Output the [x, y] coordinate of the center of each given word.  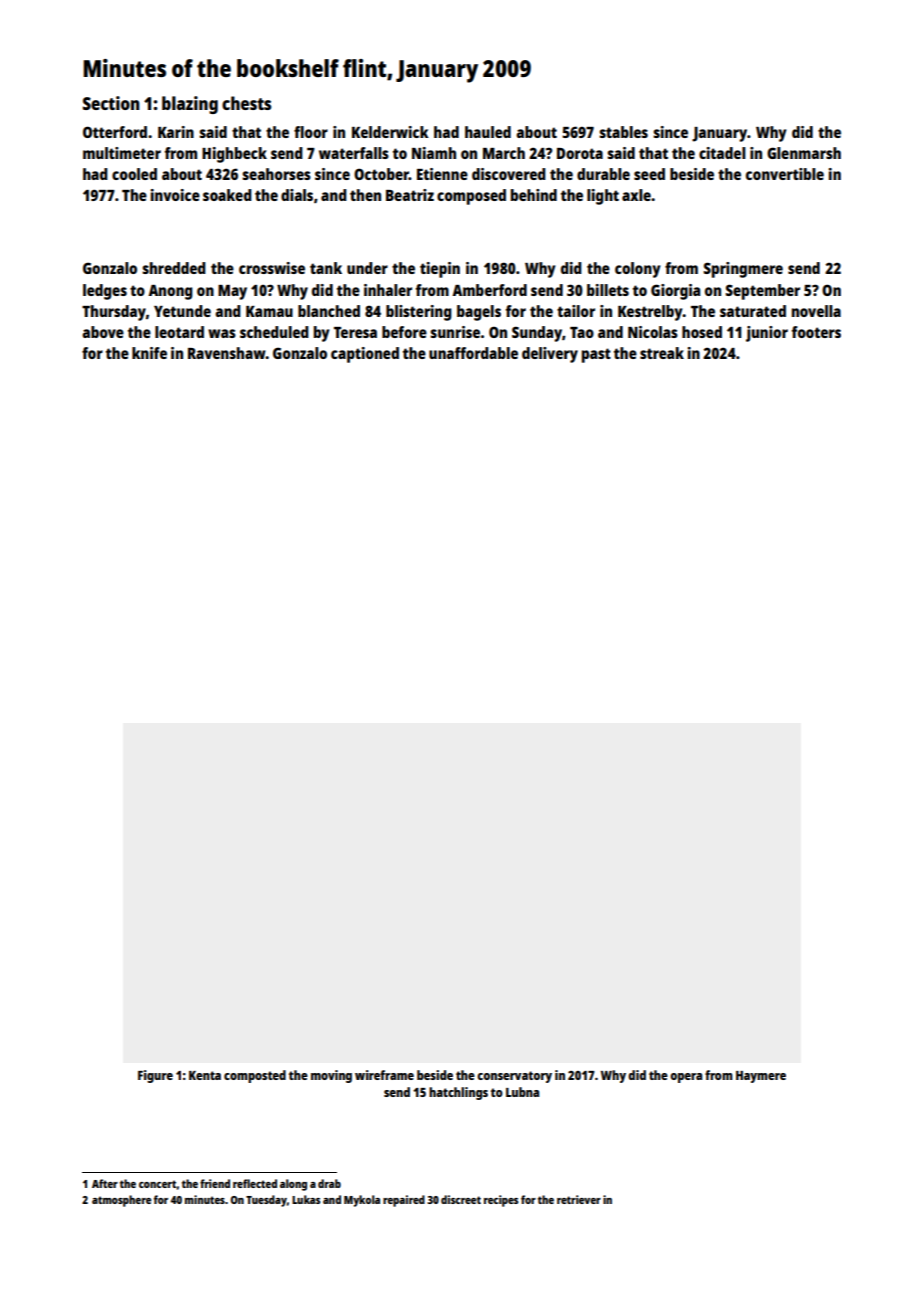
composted [255, 1076]
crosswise [272, 268]
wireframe [384, 1075]
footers [816, 332]
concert [157, 1184]
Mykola [362, 1201]
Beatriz [410, 195]
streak [662, 353]
